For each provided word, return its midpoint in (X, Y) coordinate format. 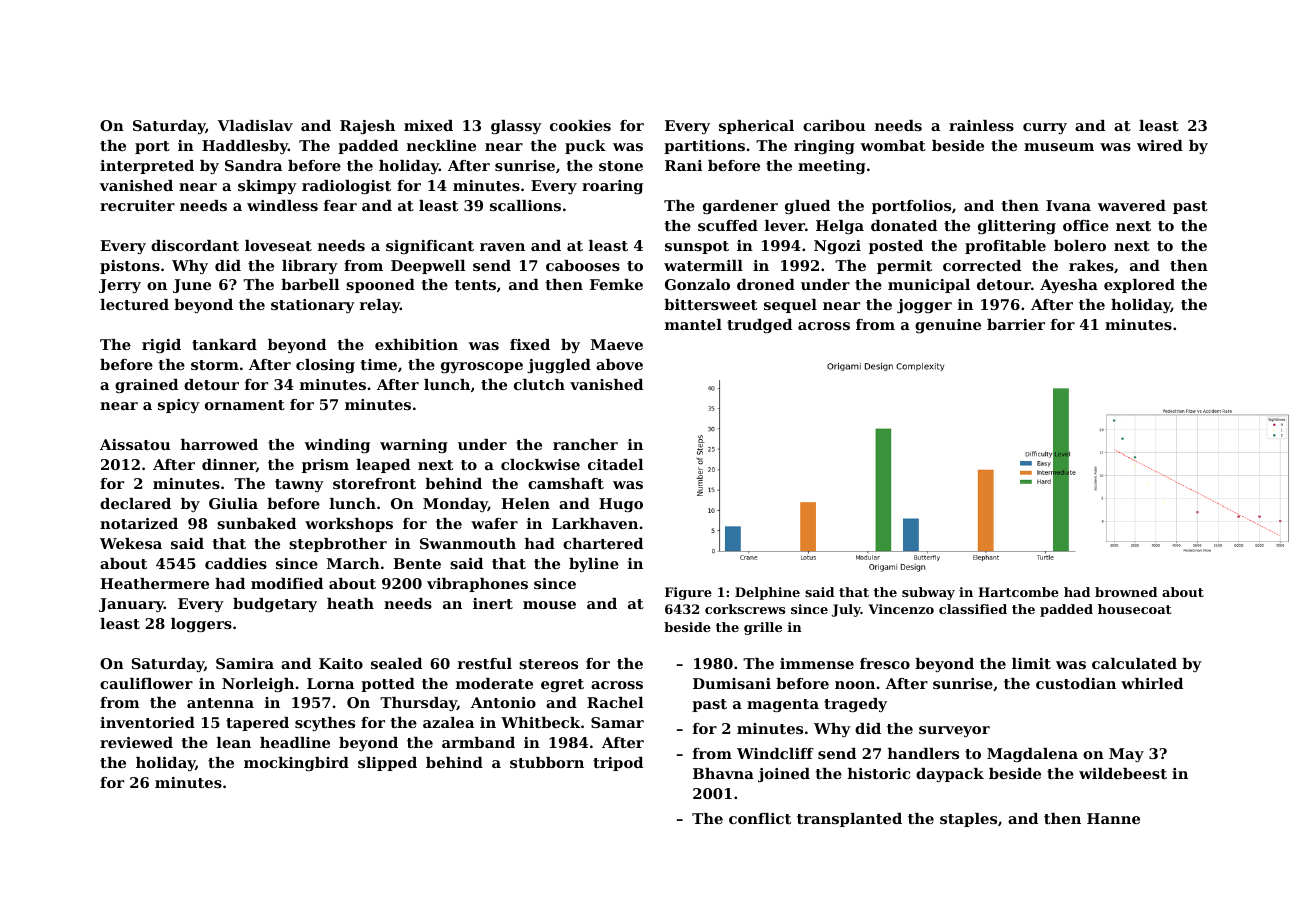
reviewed (136, 742)
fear (340, 205)
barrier (1016, 324)
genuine (948, 326)
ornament (245, 405)
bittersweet (710, 304)
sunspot (697, 247)
